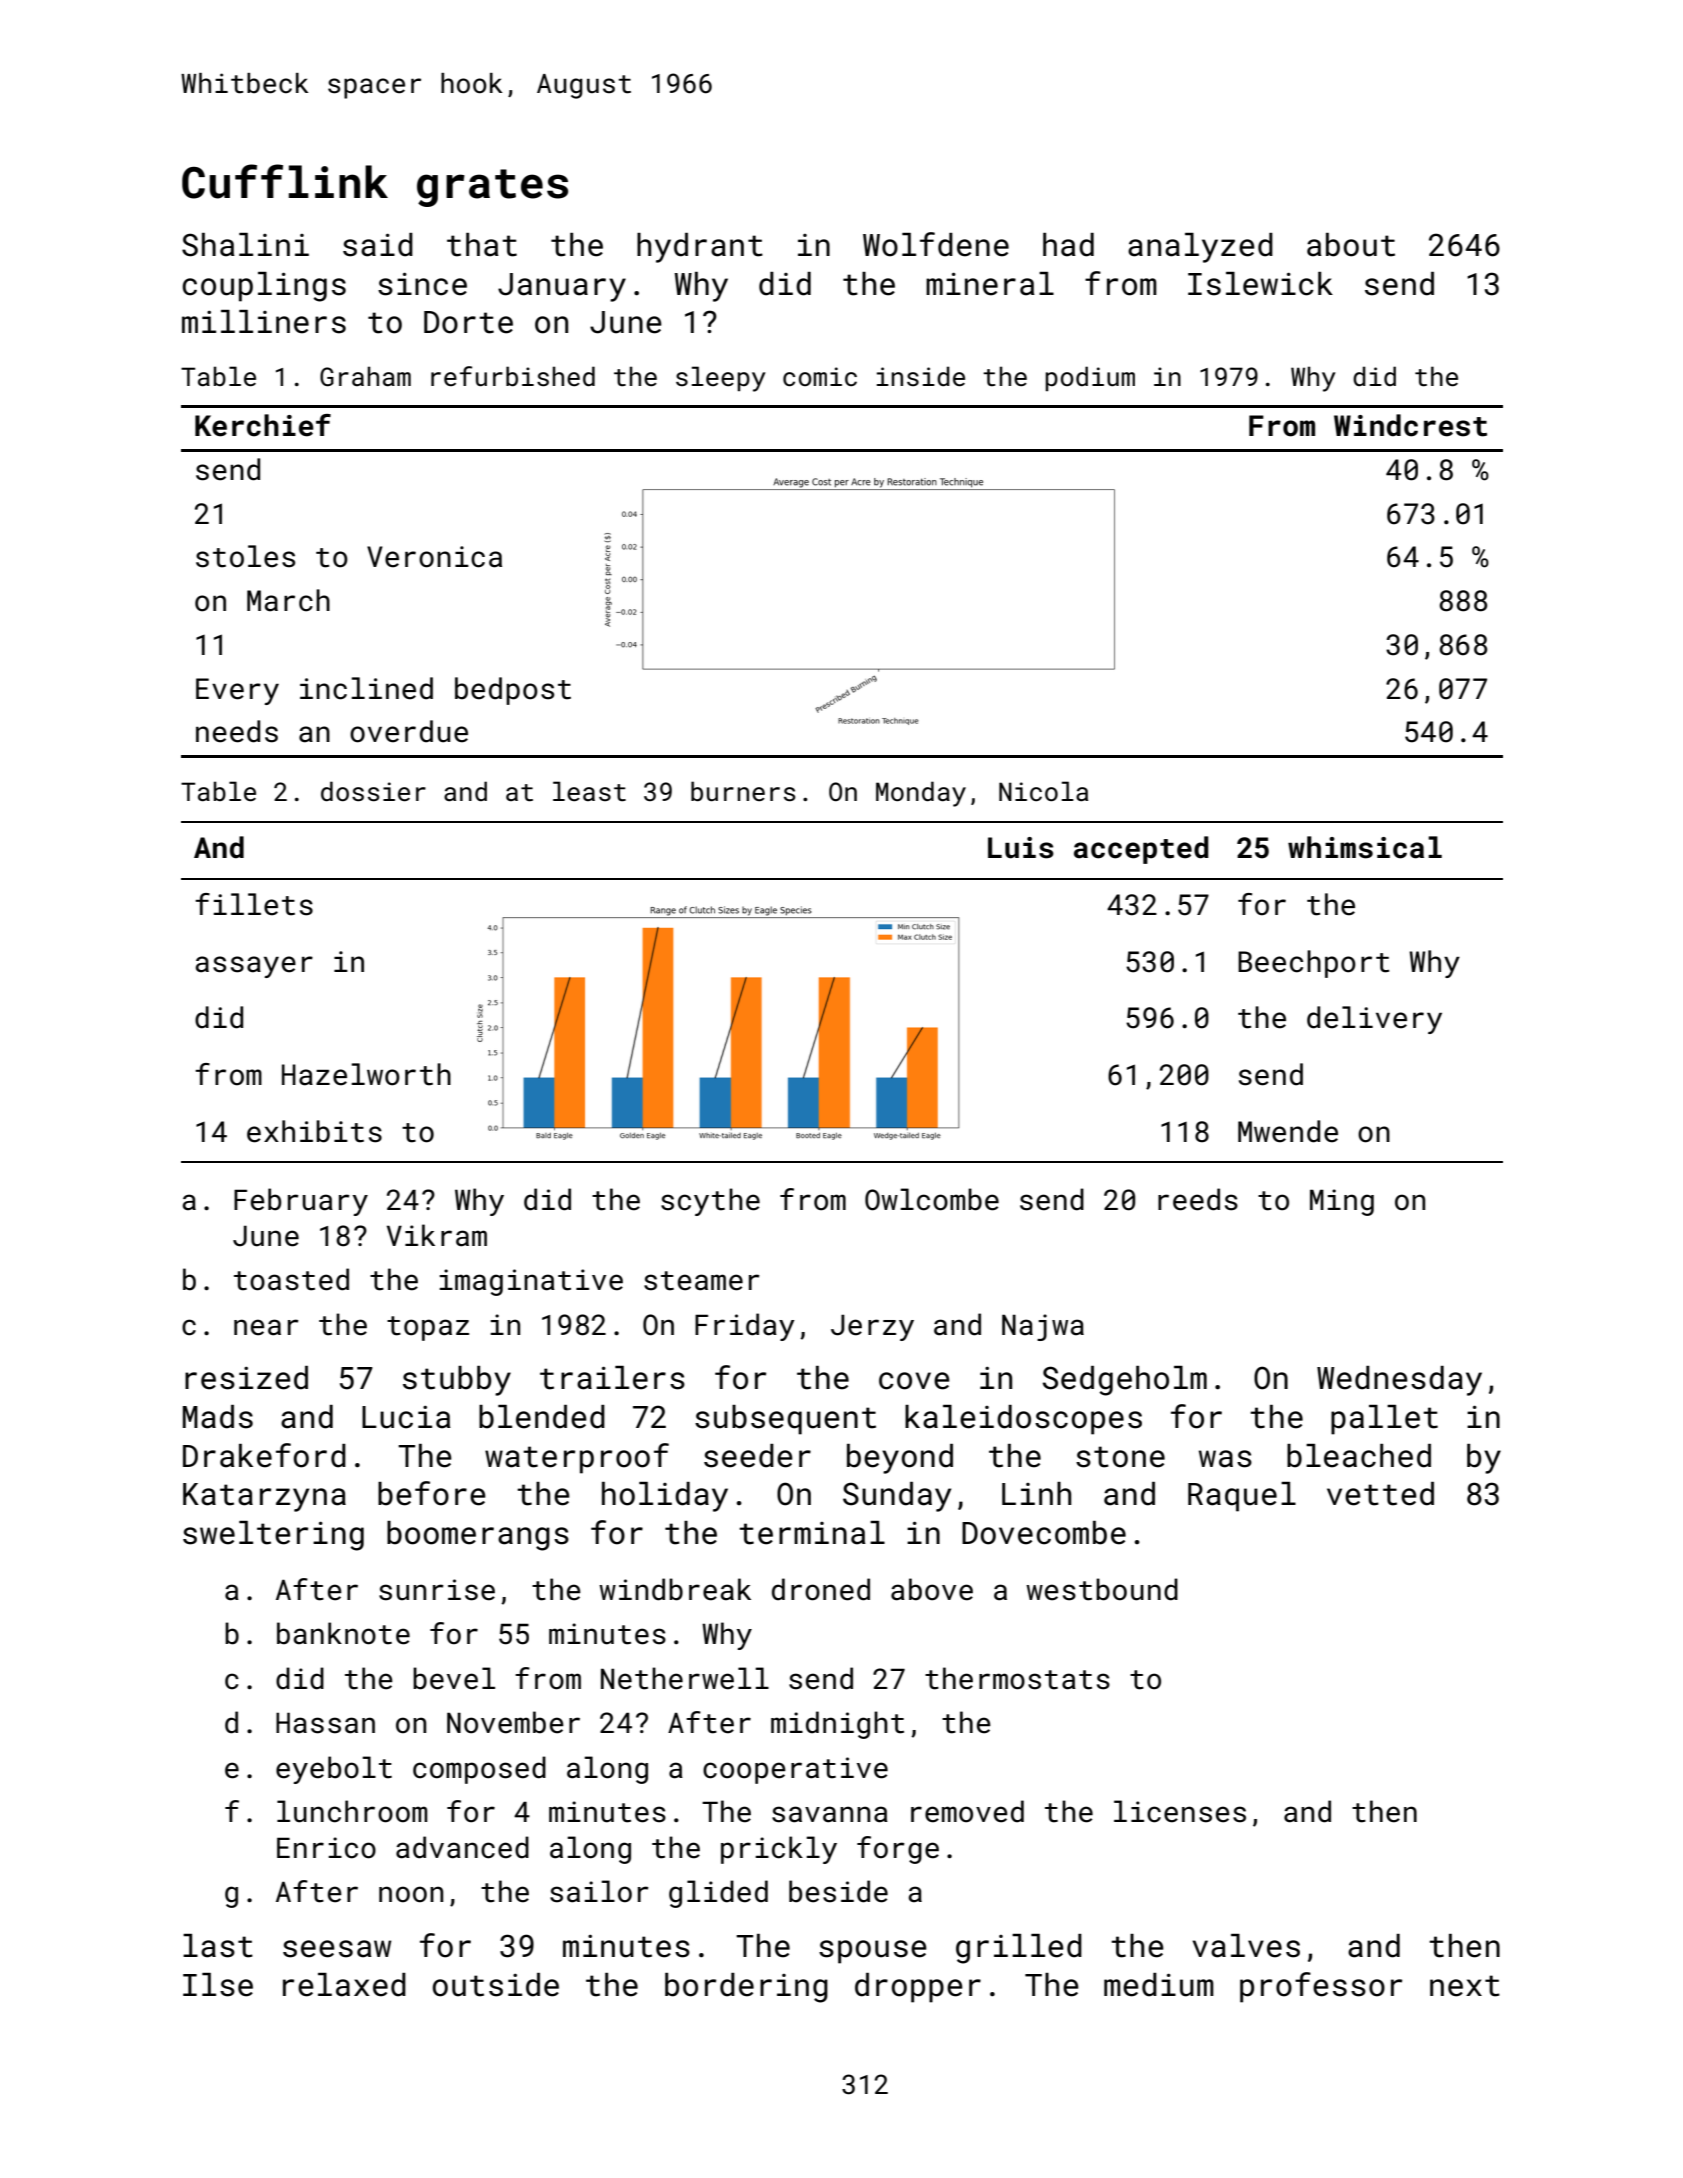 This screenshot has width=1683, height=2178. What do you see at coordinates (479, 1770) in the screenshot?
I see `composed` at bounding box center [479, 1770].
